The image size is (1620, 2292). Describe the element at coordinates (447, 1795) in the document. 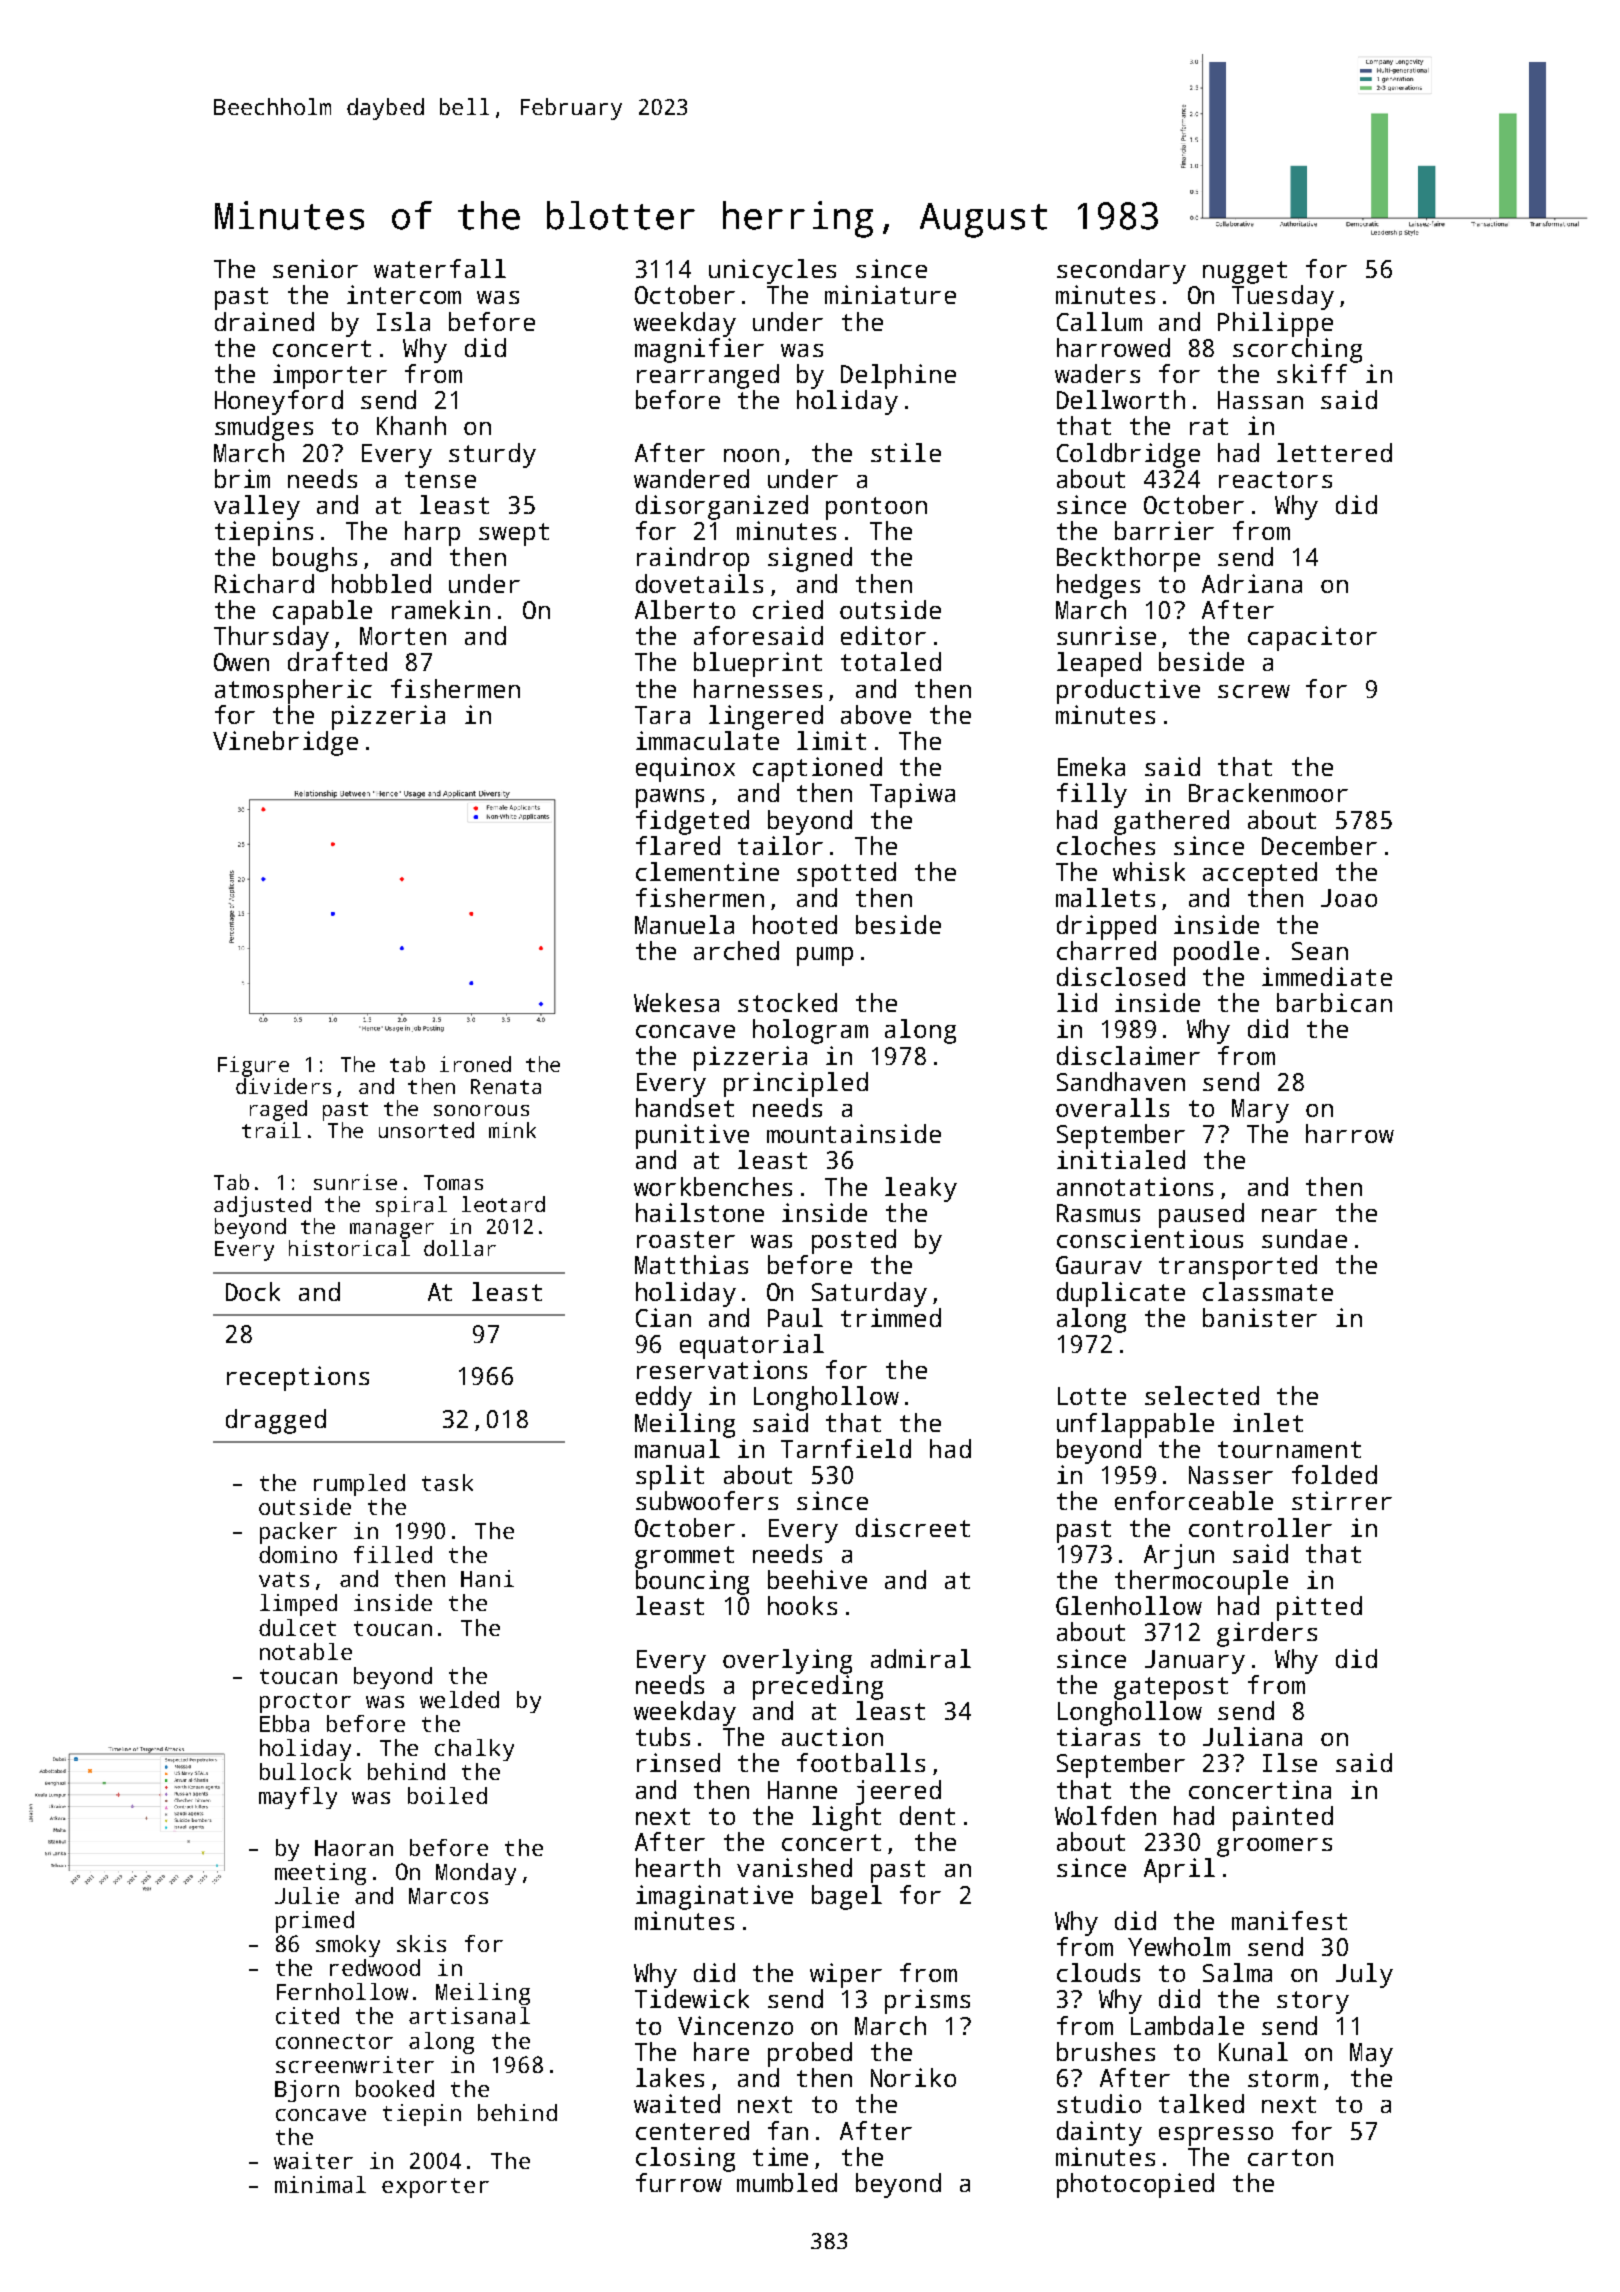

I see `boiled` at that location.
